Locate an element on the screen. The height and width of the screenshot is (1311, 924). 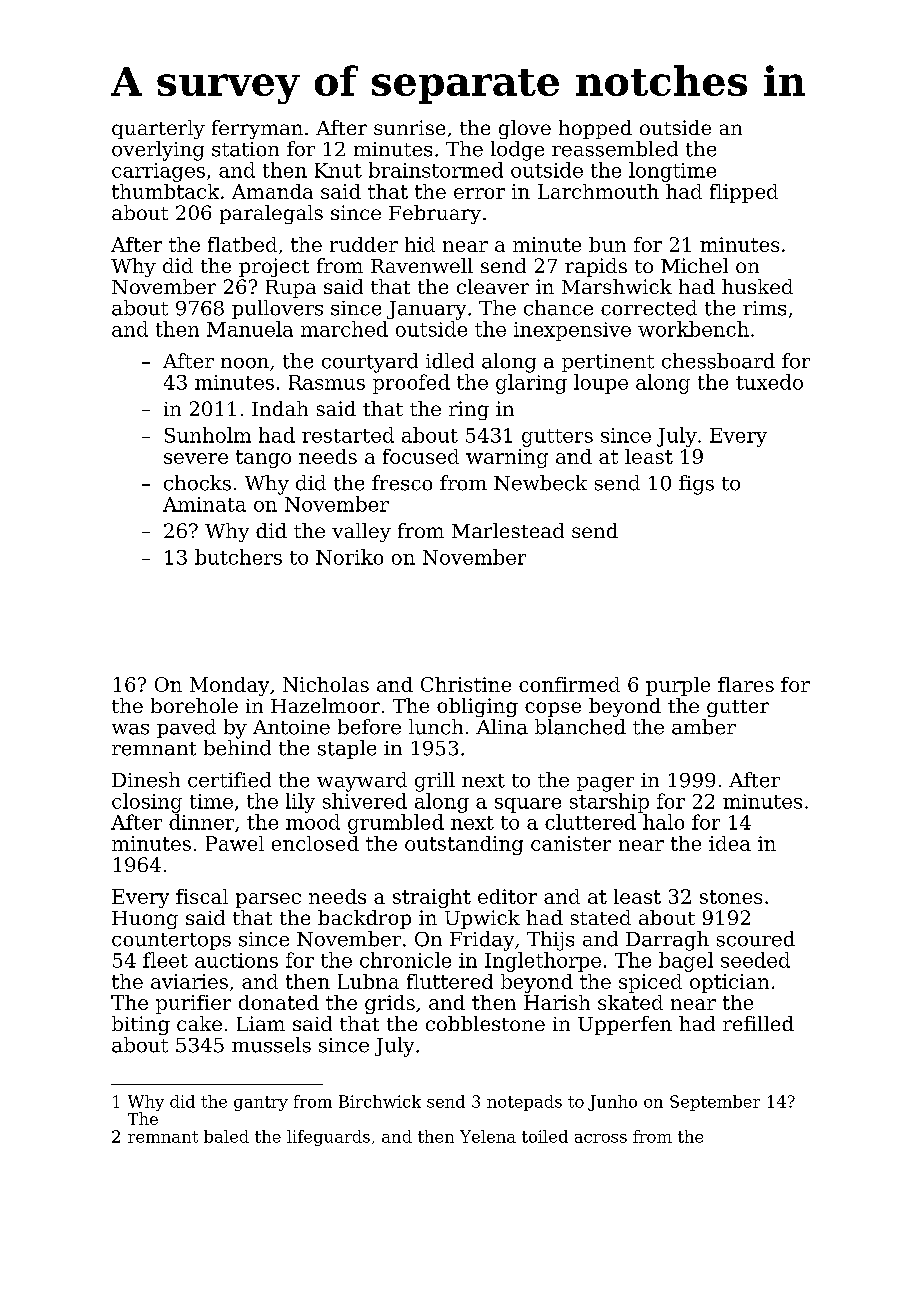
donated is located at coordinates (279, 1002).
